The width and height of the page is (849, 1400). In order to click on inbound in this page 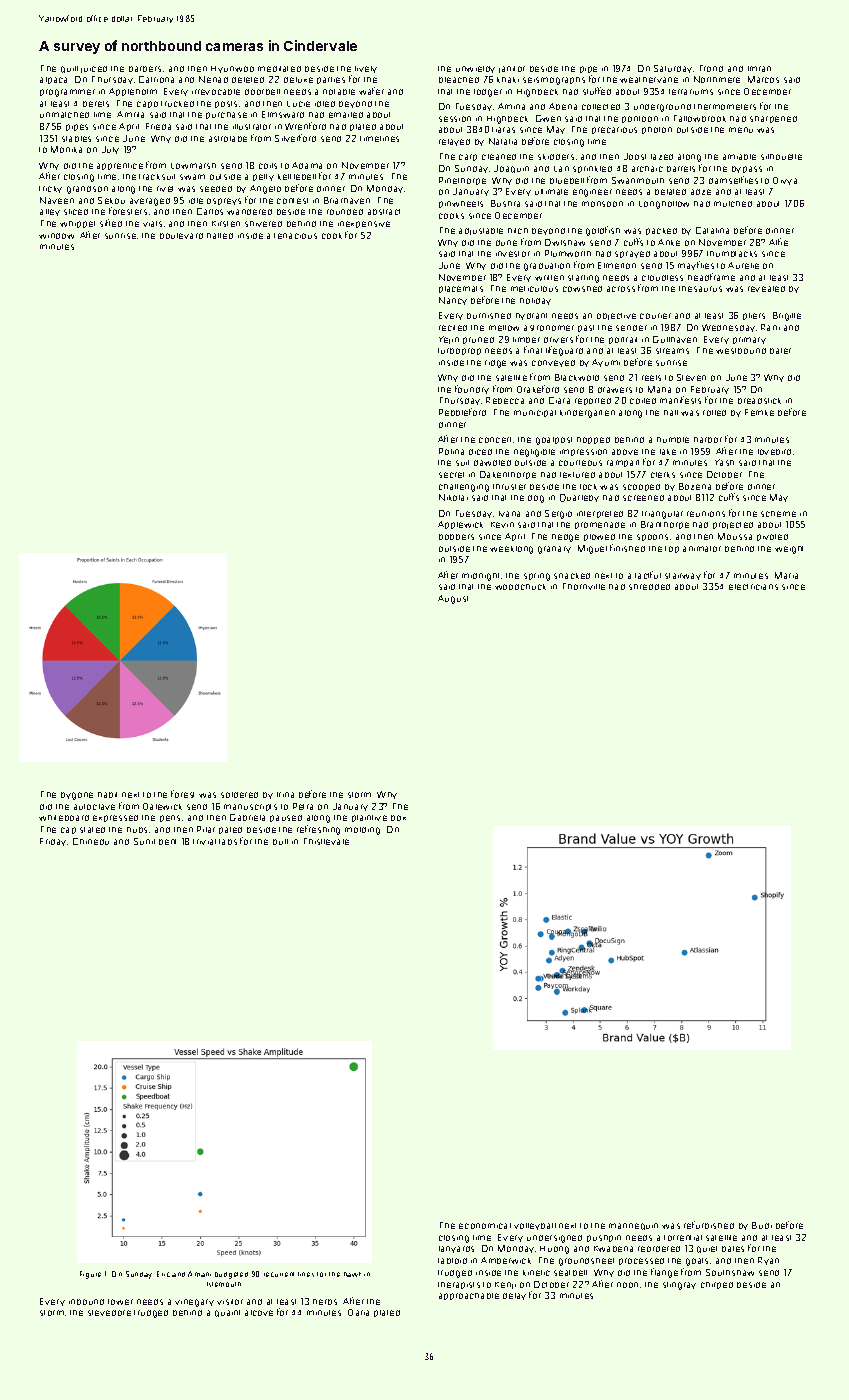, I will do `click(86, 1302)`.
